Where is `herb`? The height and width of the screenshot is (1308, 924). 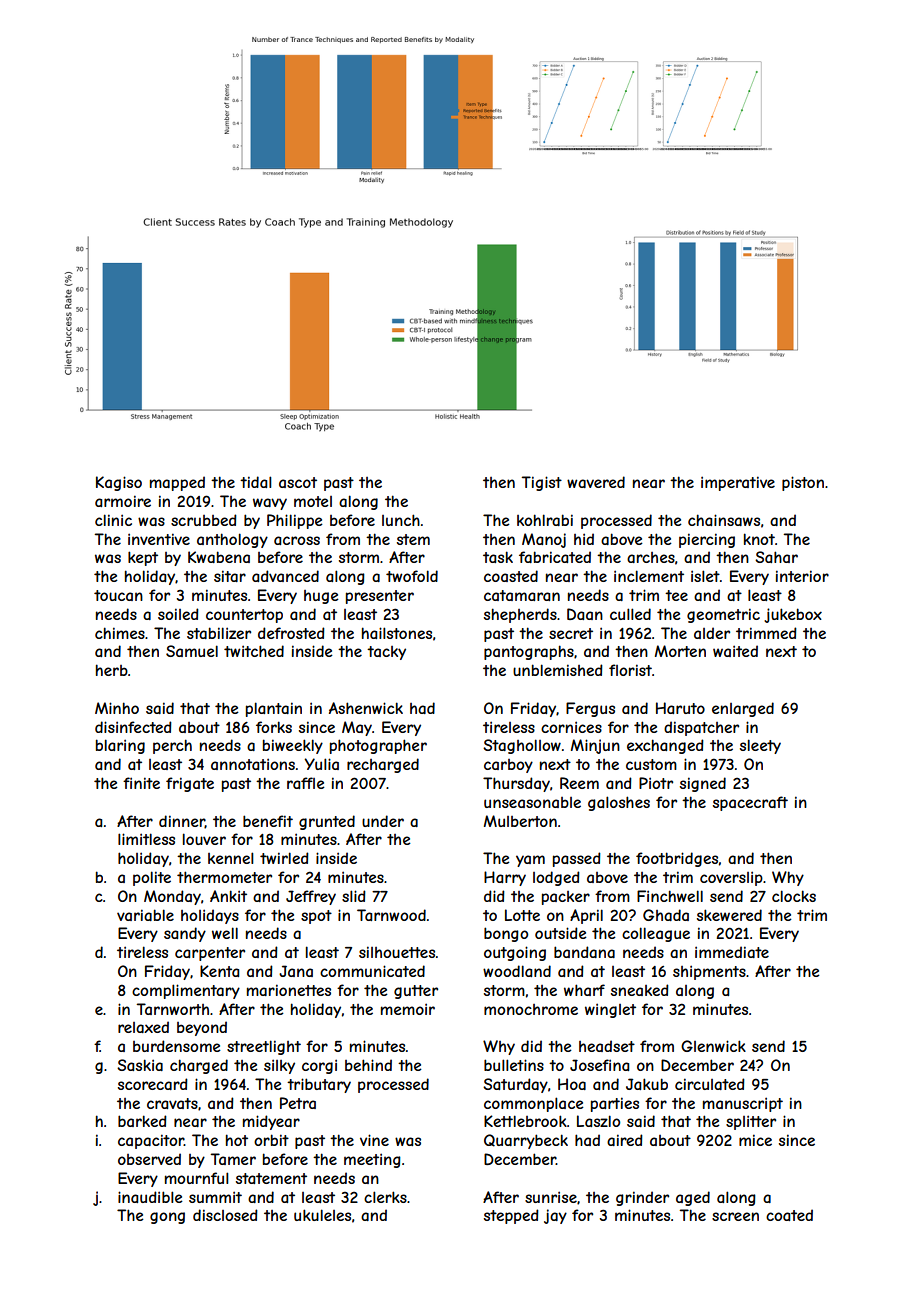 herb is located at coordinates (112, 670).
